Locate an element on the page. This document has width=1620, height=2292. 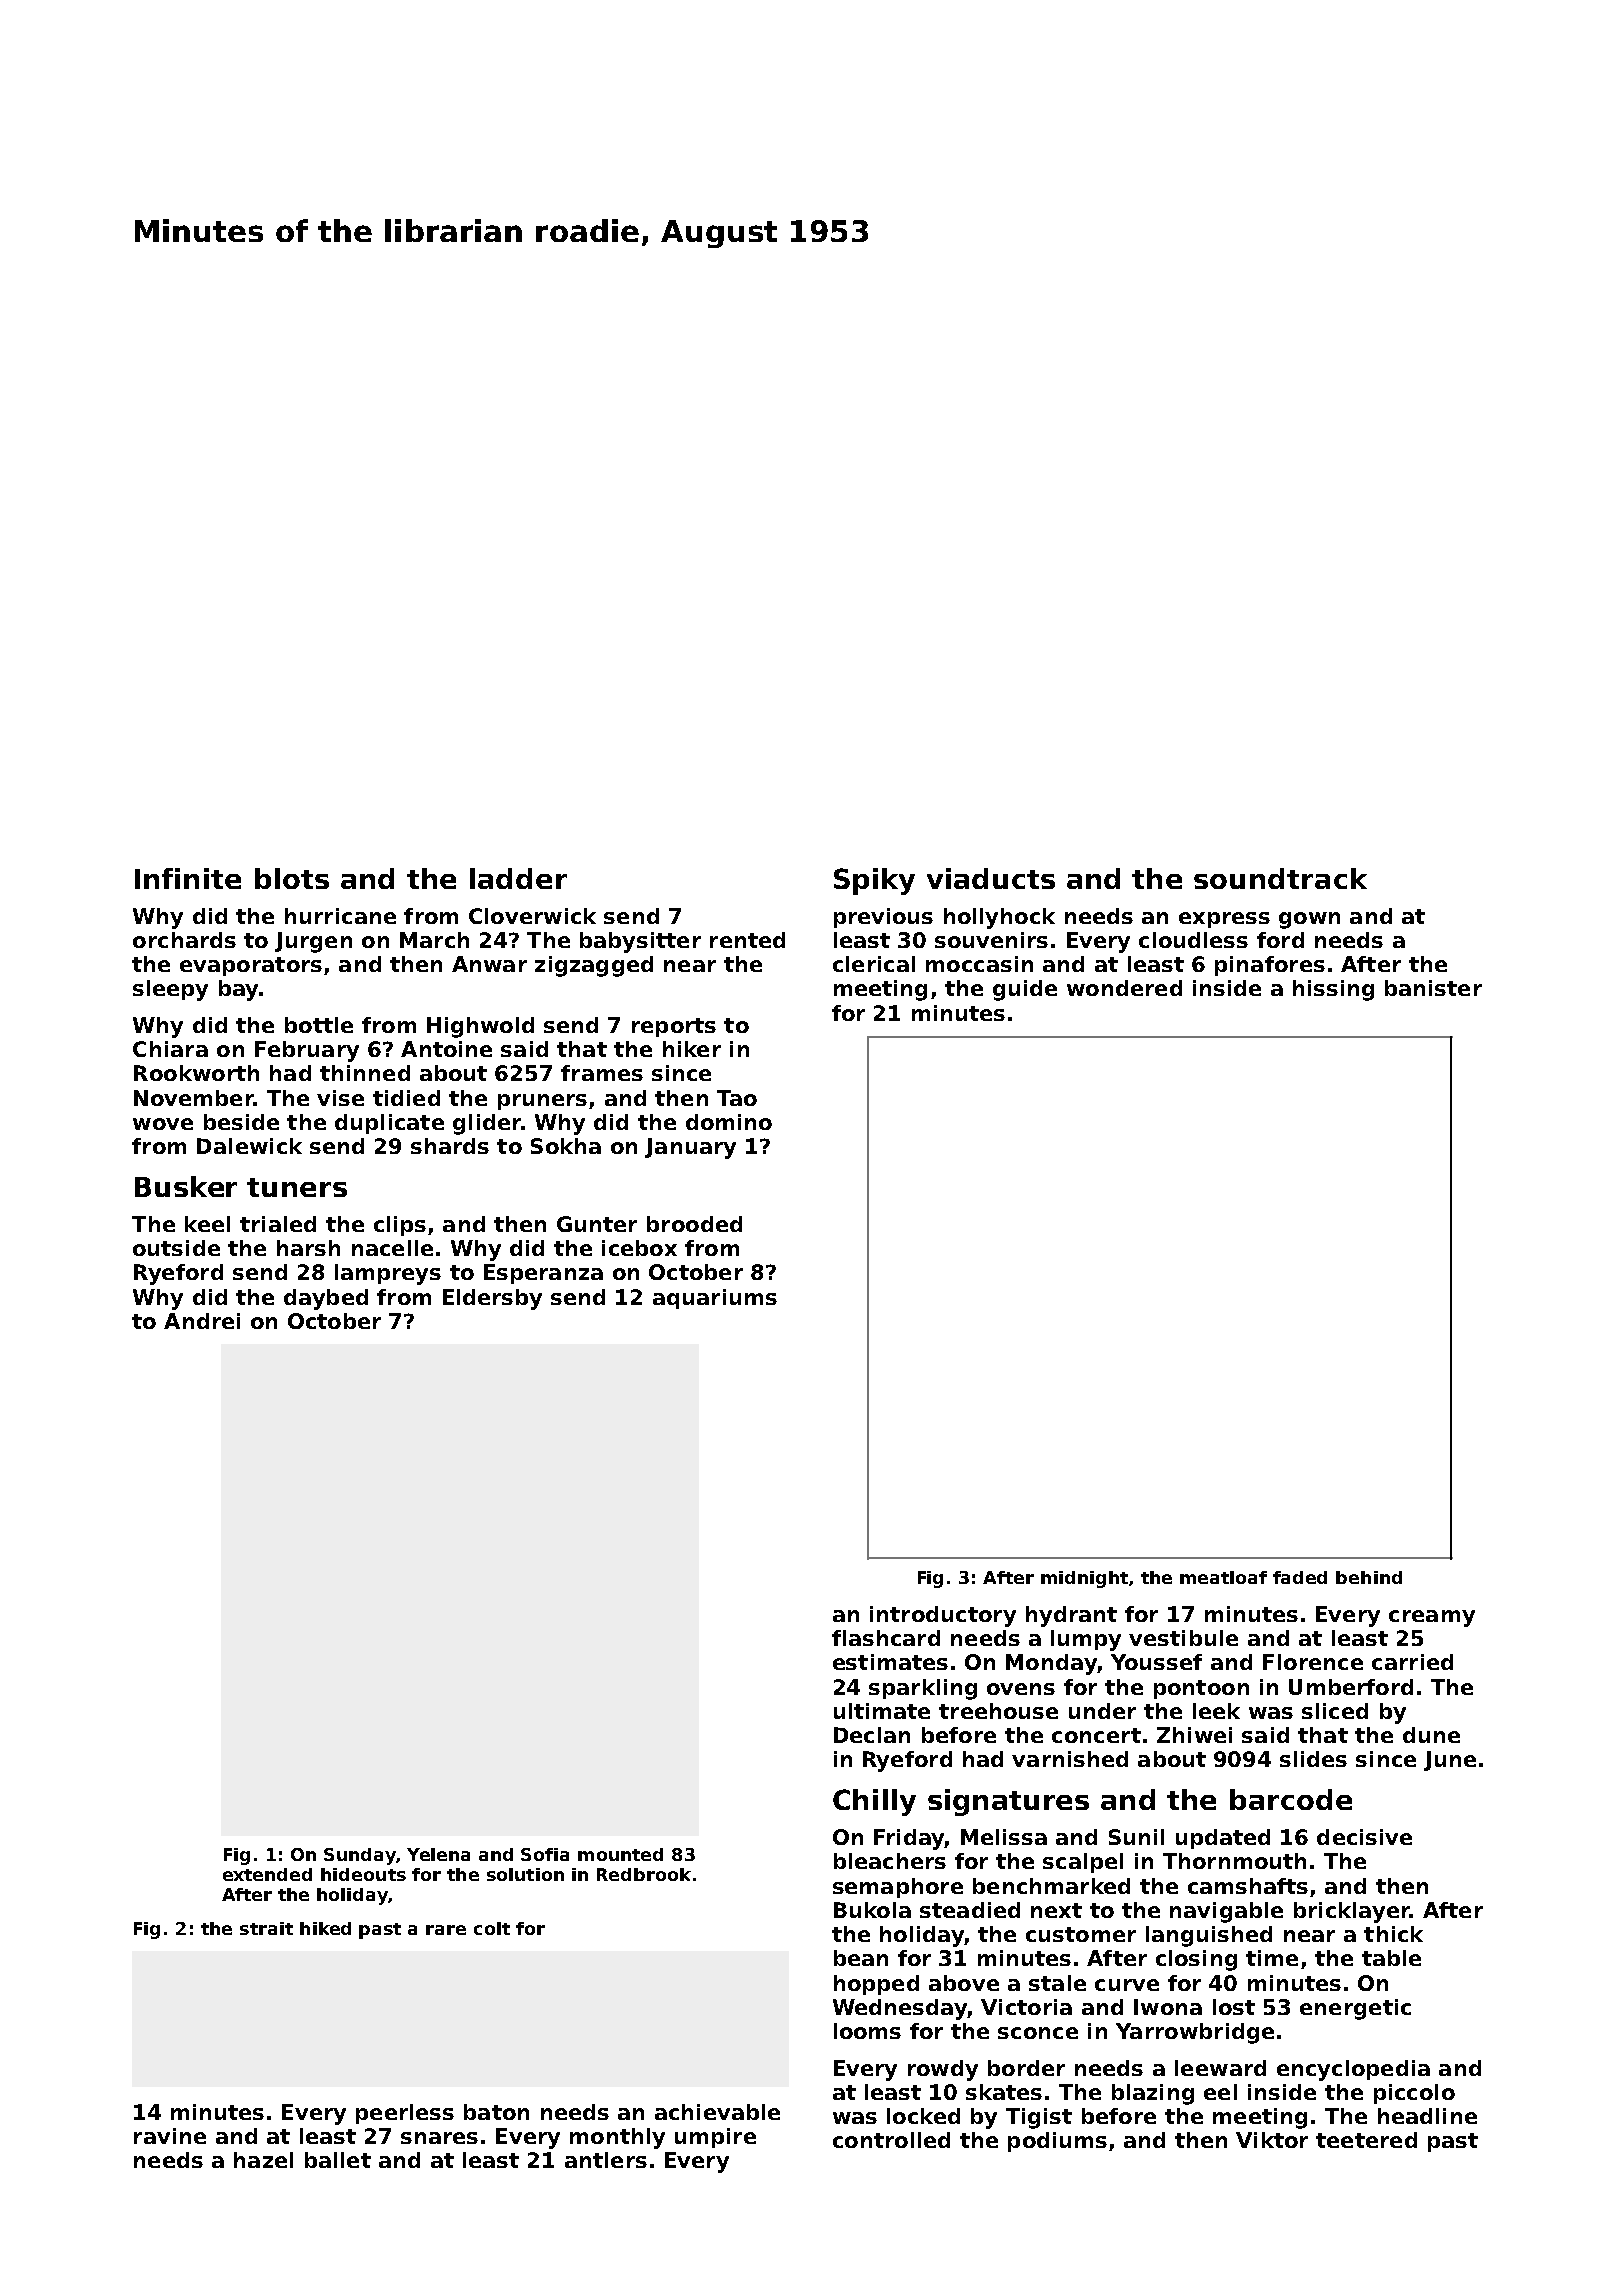
Eldersby is located at coordinates (492, 1299).
